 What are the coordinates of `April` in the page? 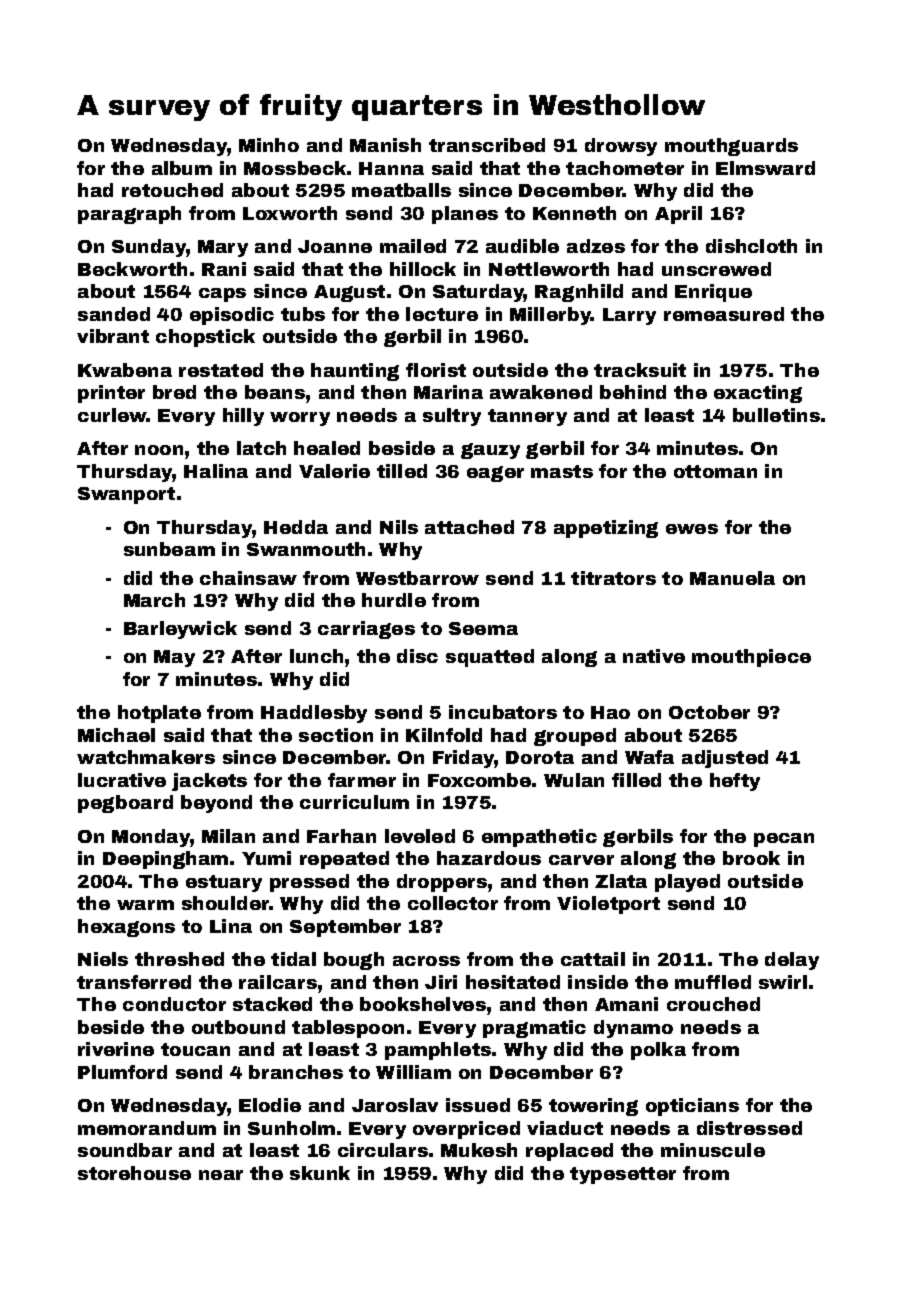 It's located at (678, 215).
